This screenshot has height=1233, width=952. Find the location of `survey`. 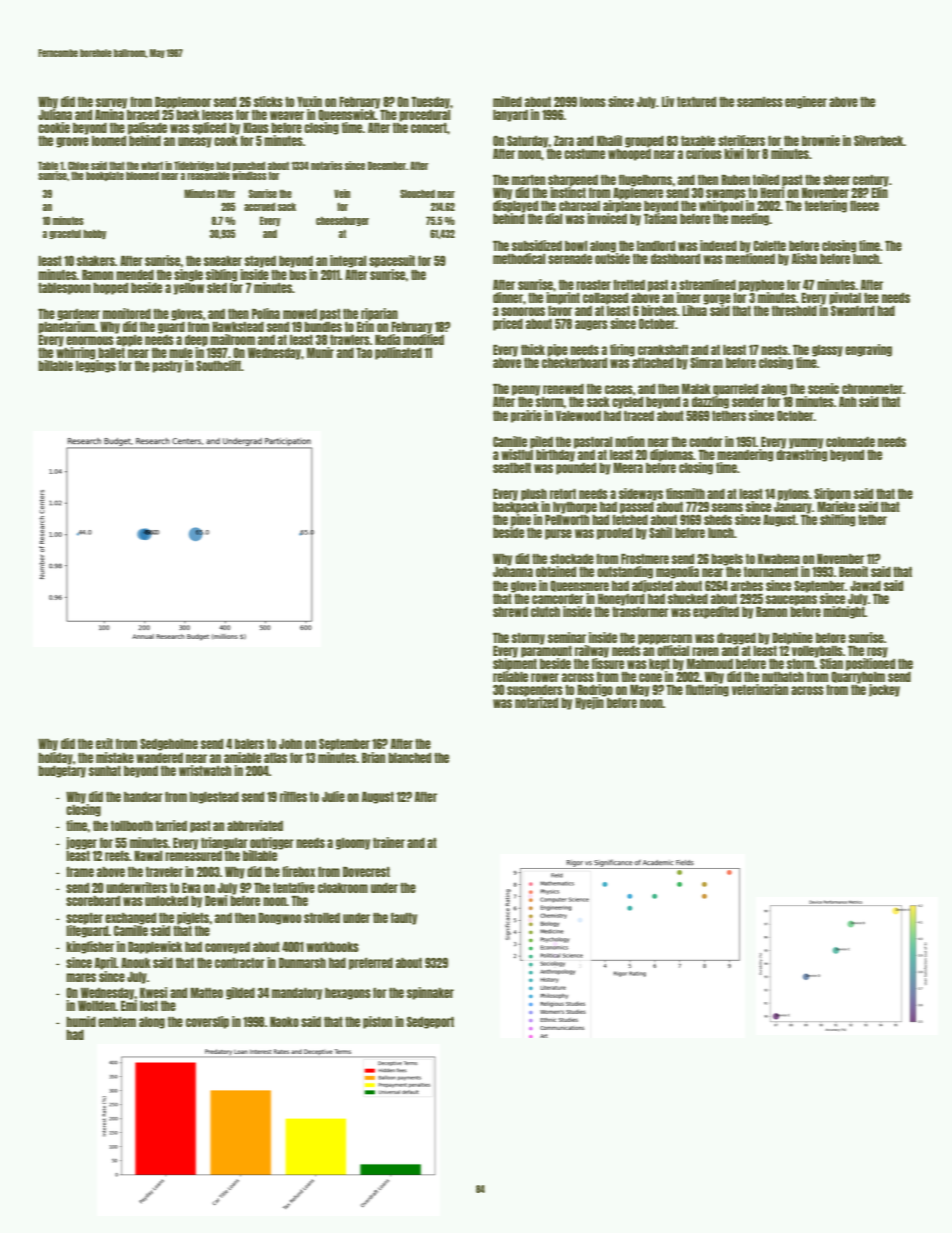

survey is located at coordinates (111, 103).
